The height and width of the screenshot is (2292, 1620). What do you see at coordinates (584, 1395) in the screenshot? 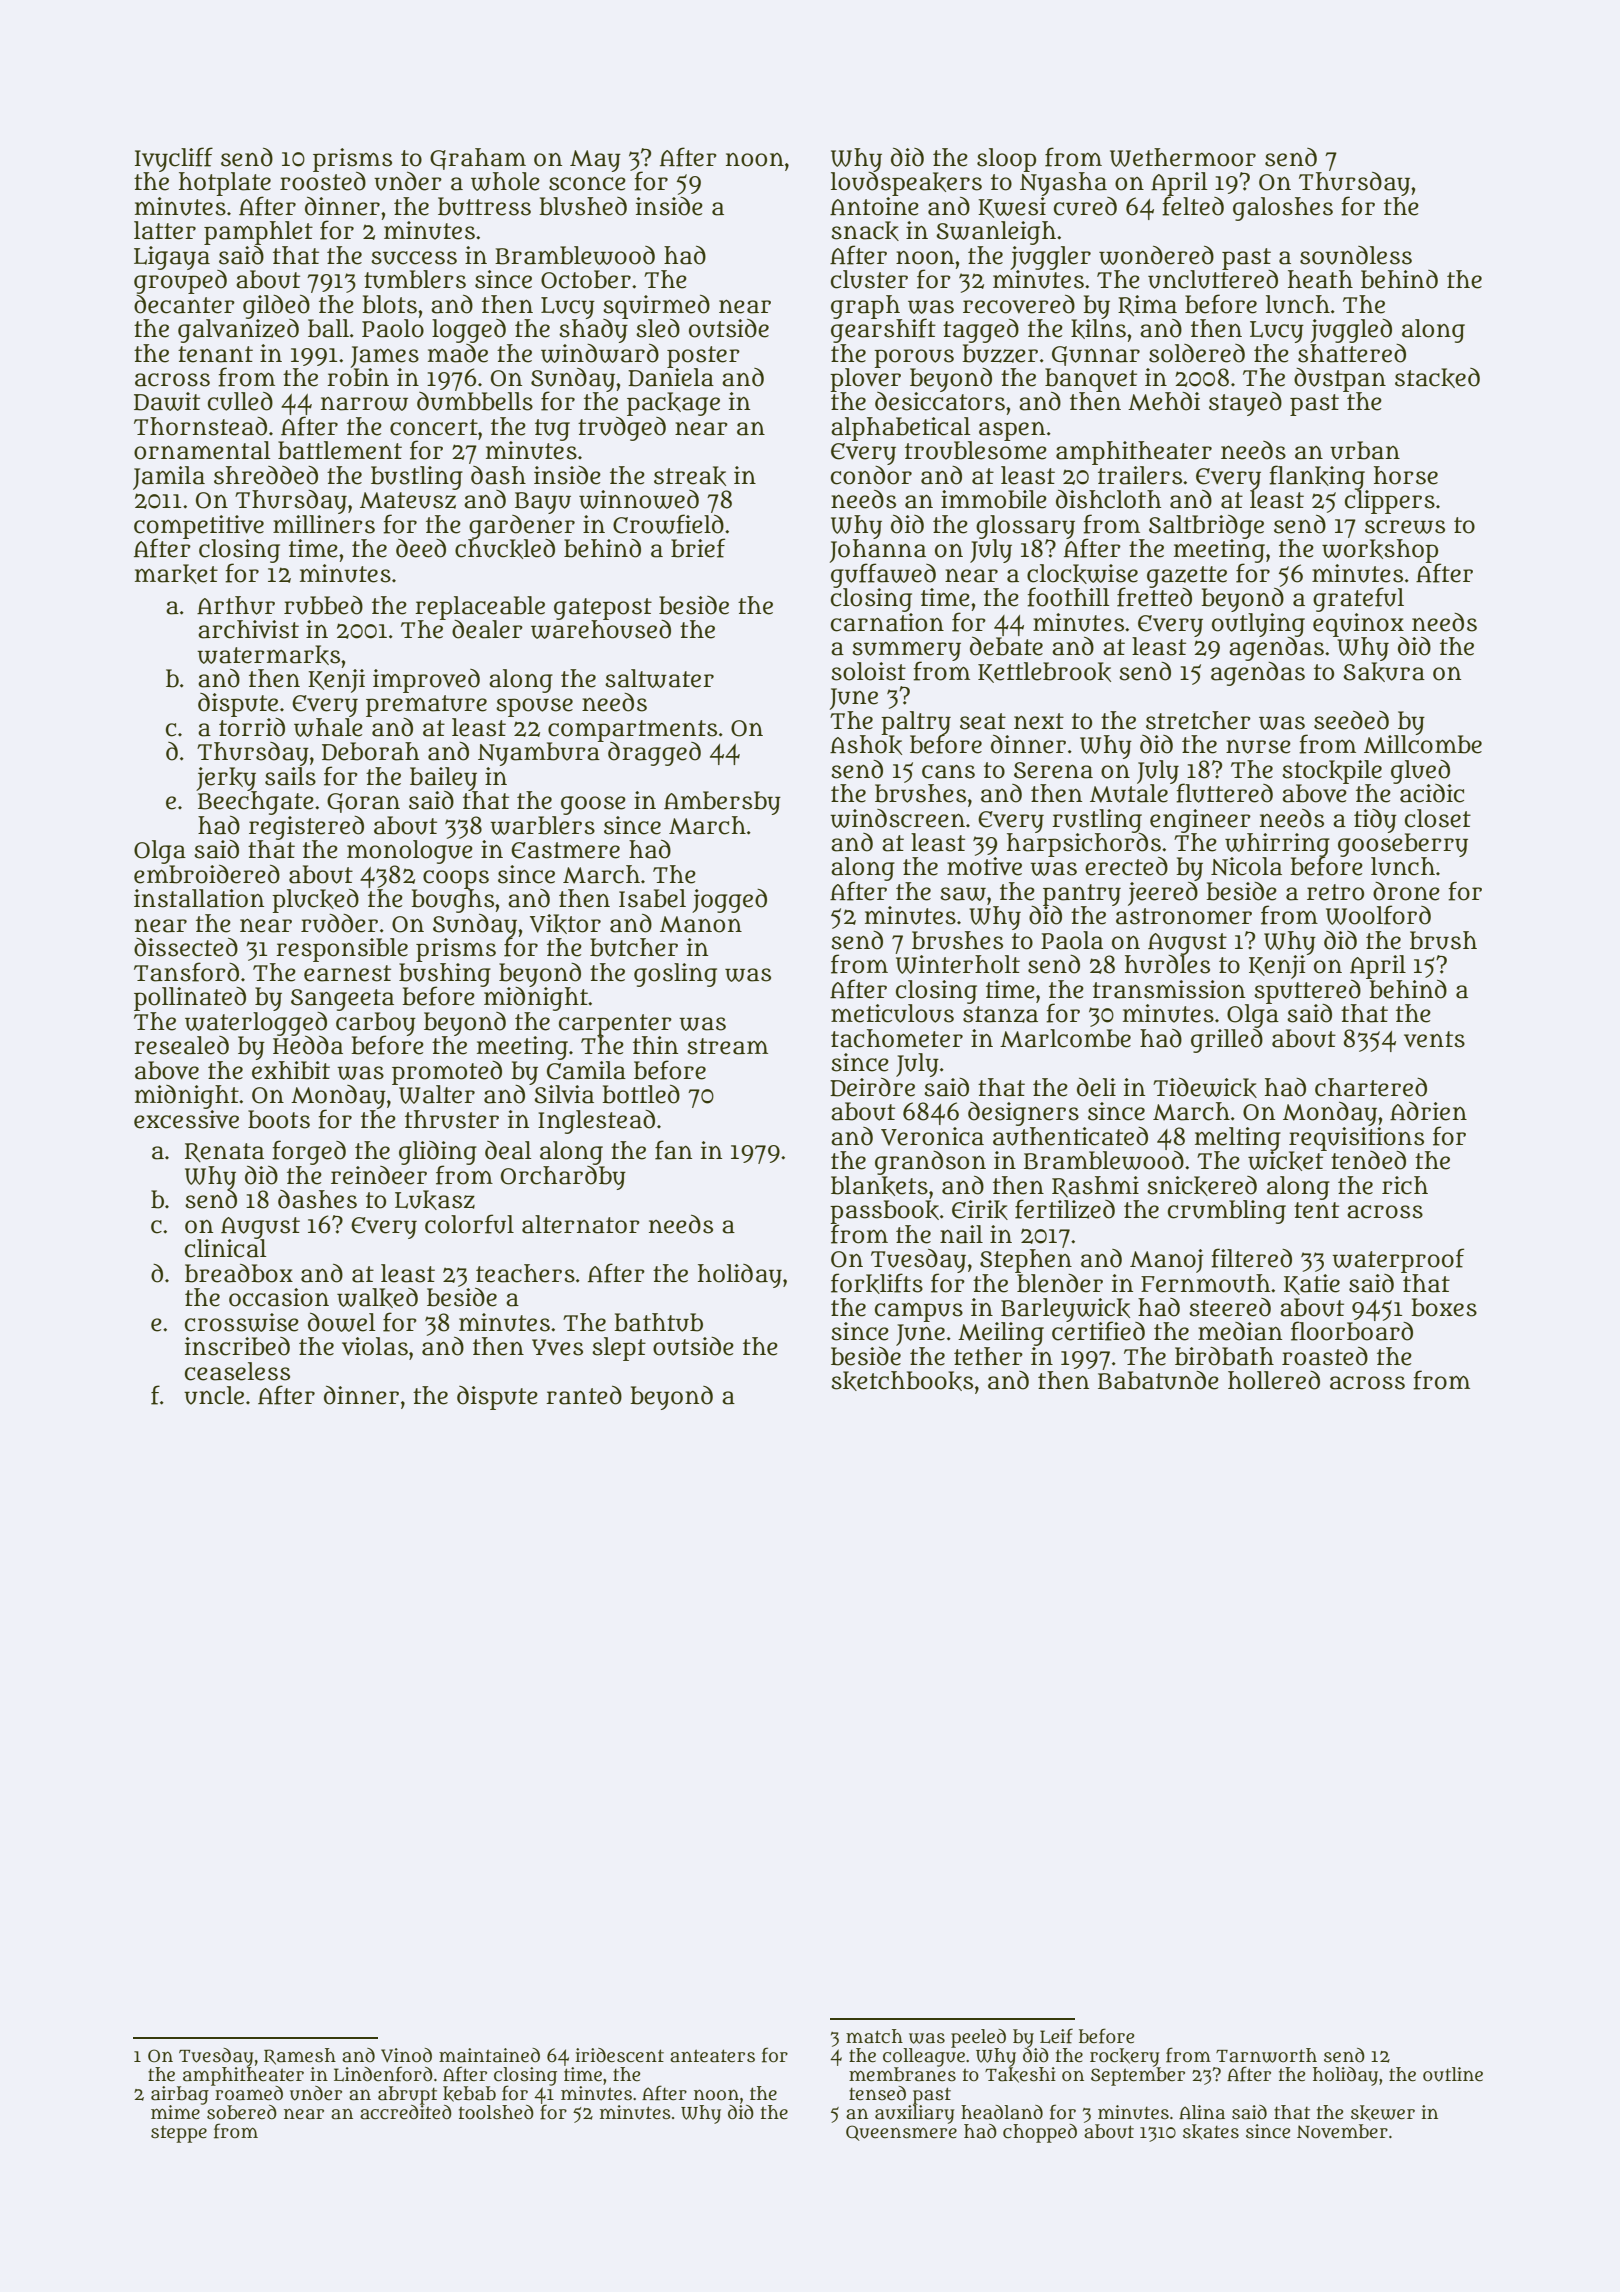
I see `ranted` at bounding box center [584, 1395].
